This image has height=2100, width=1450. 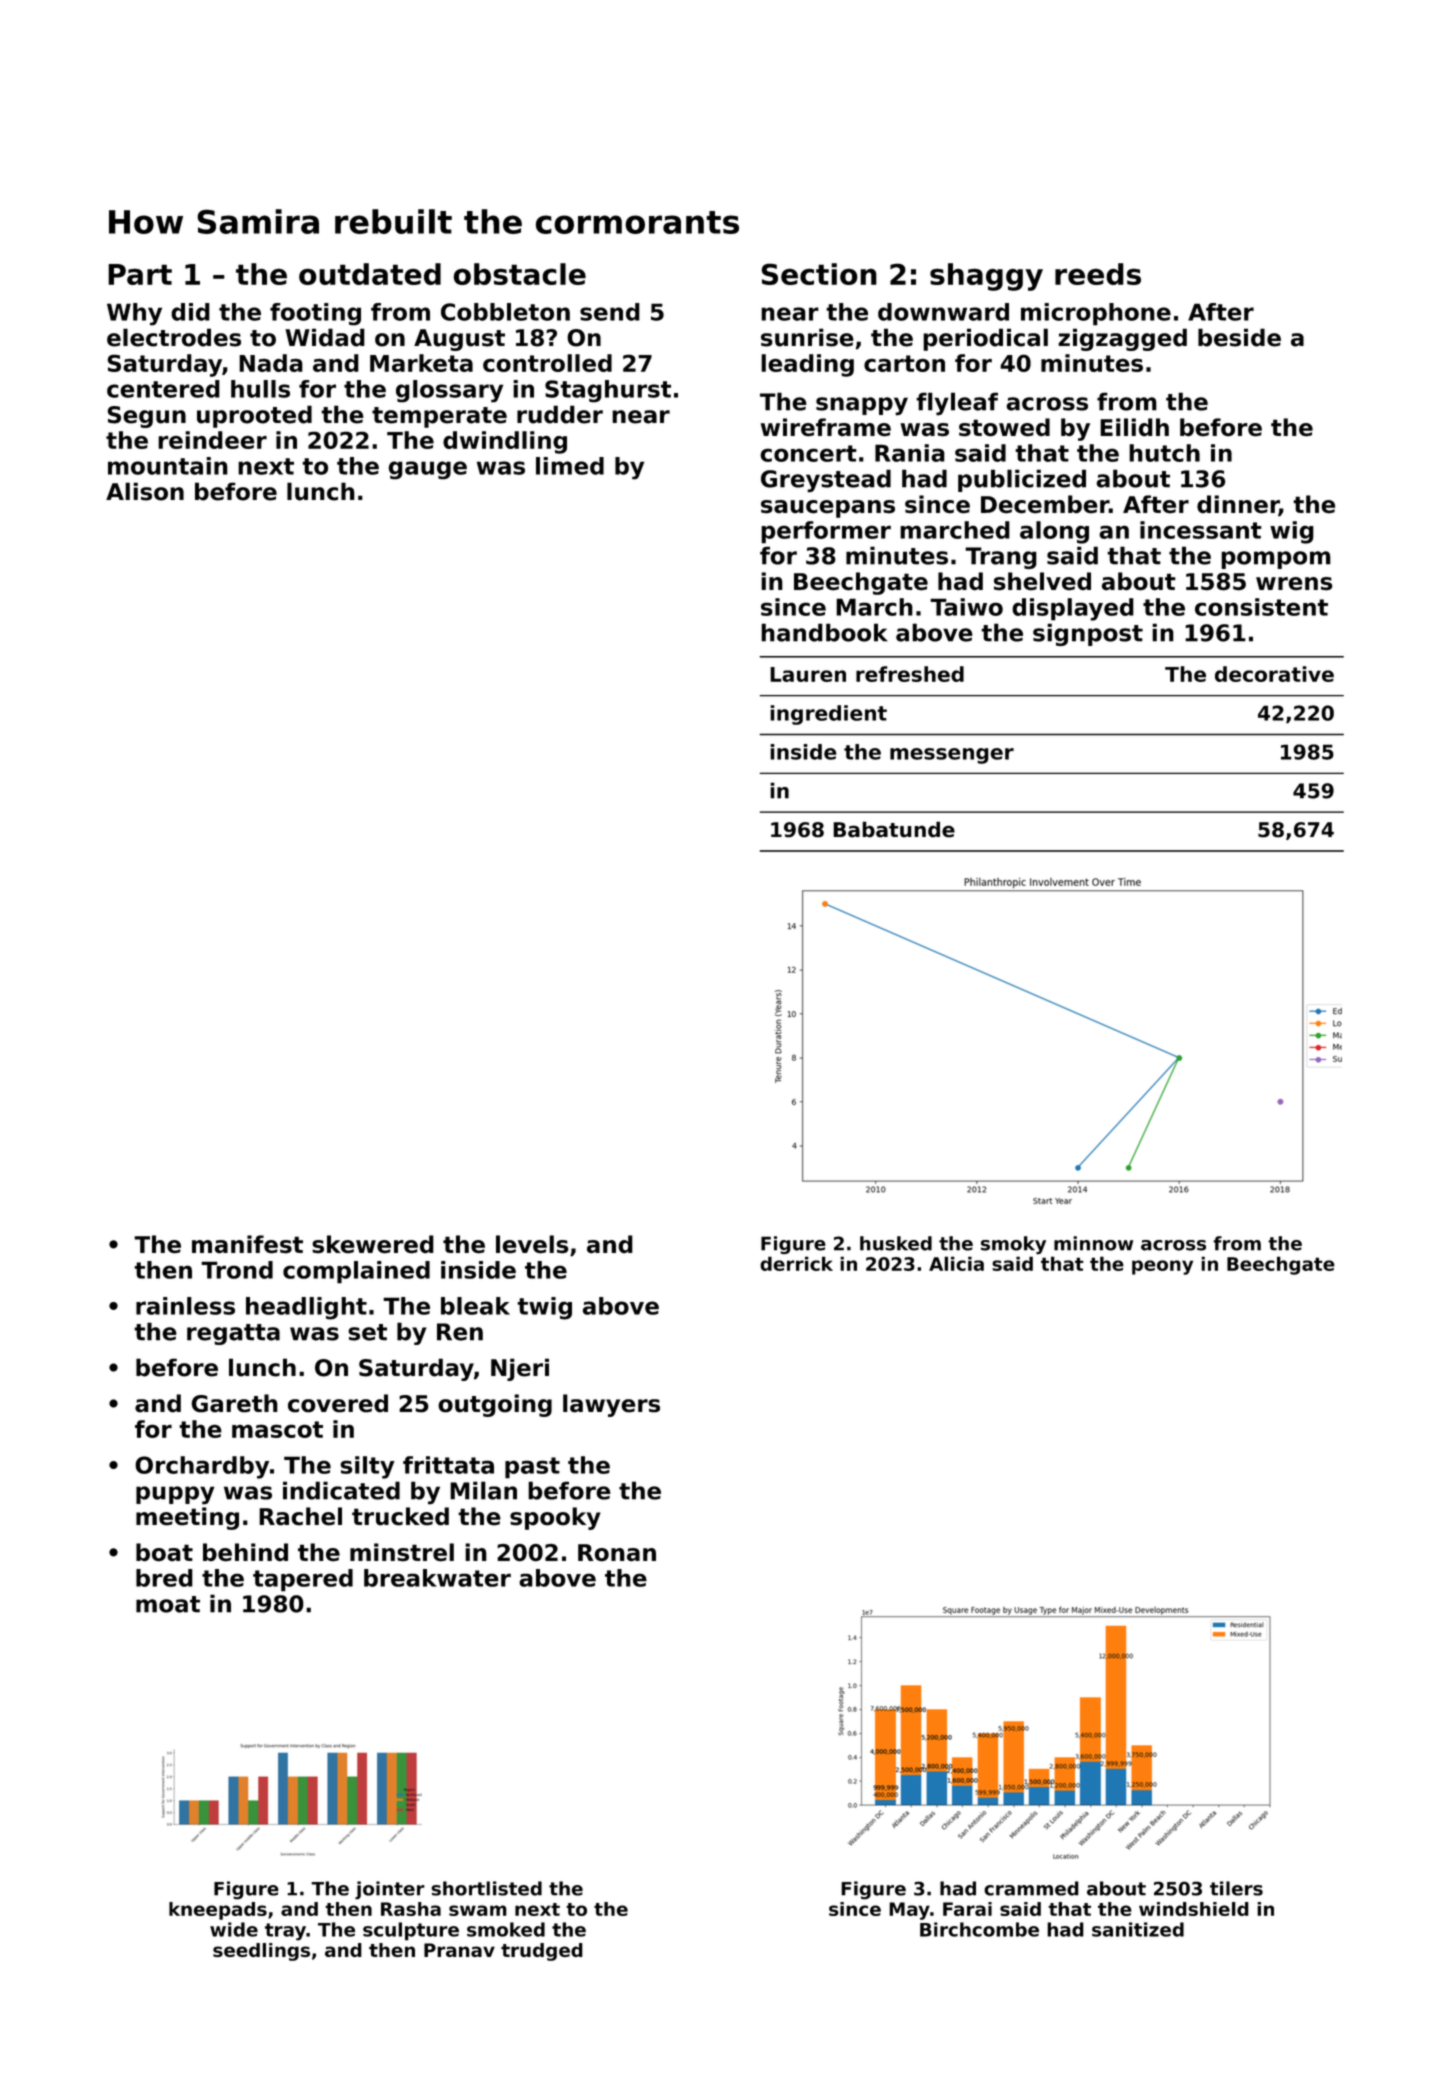 I want to click on kneepads, so click(x=218, y=1911).
